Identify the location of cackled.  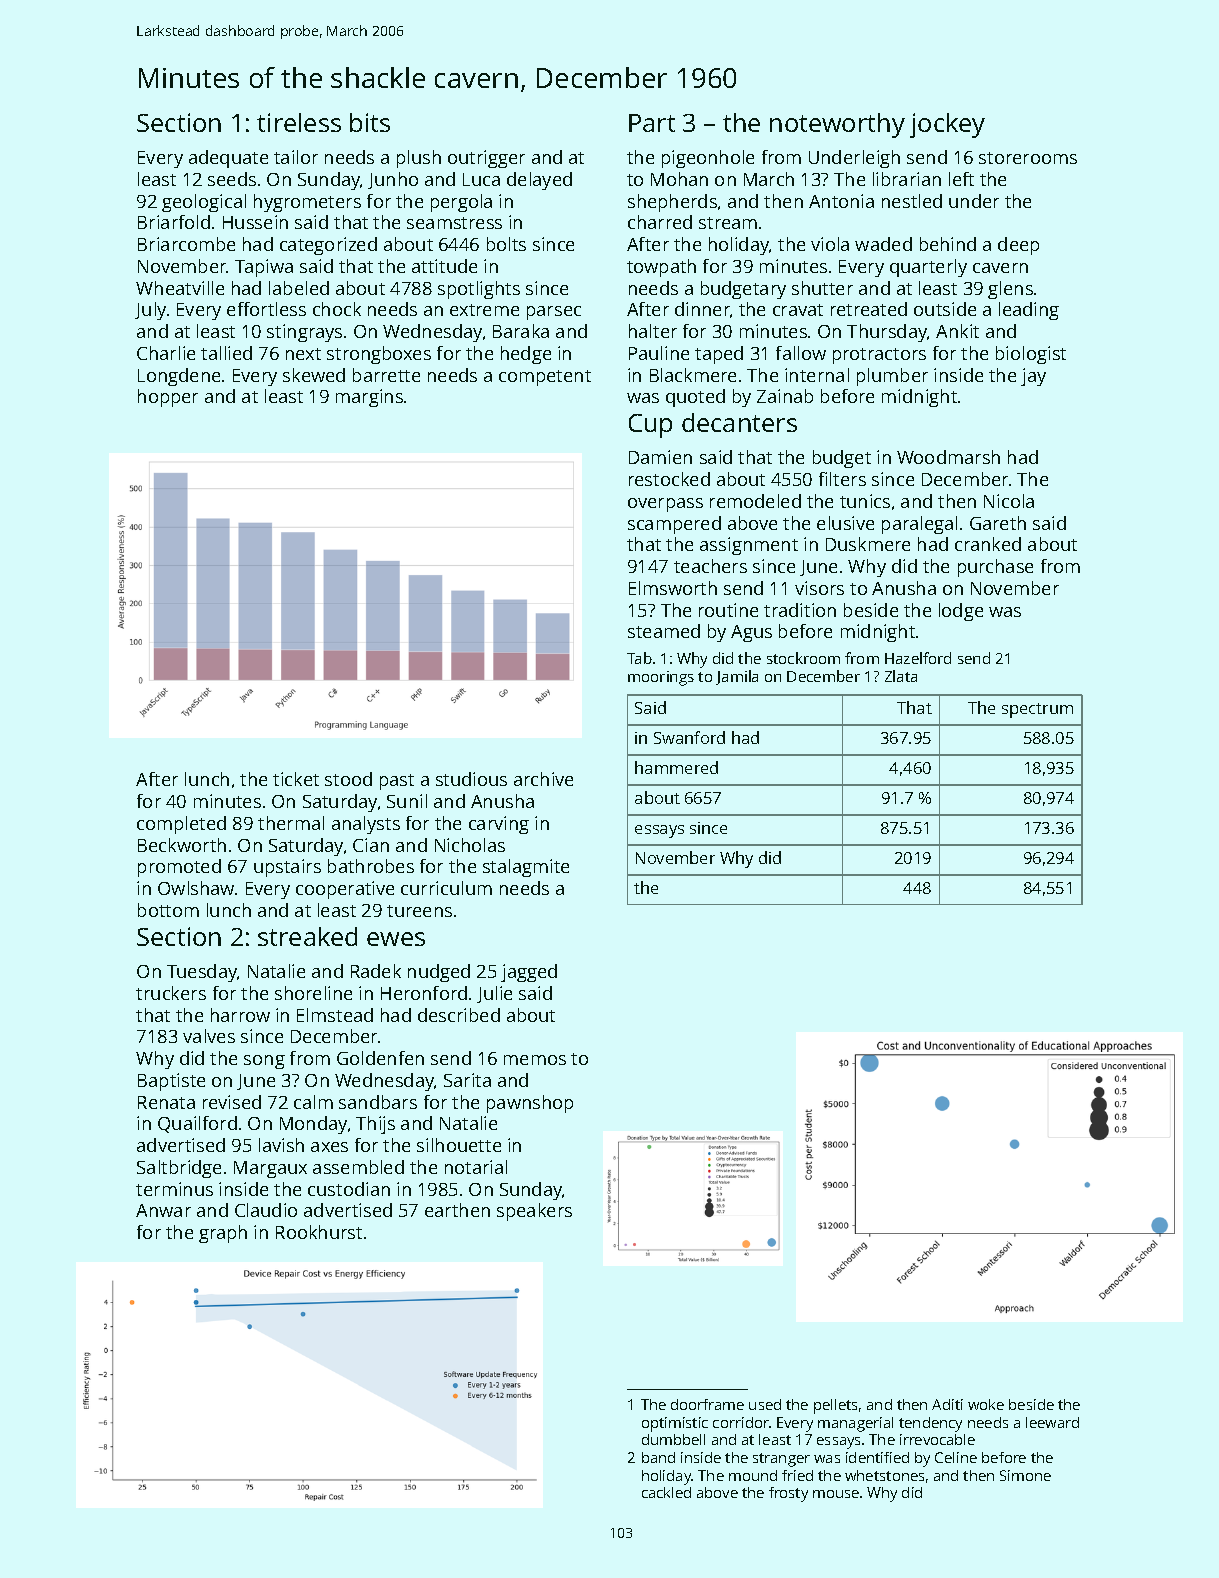
(666, 1492).
